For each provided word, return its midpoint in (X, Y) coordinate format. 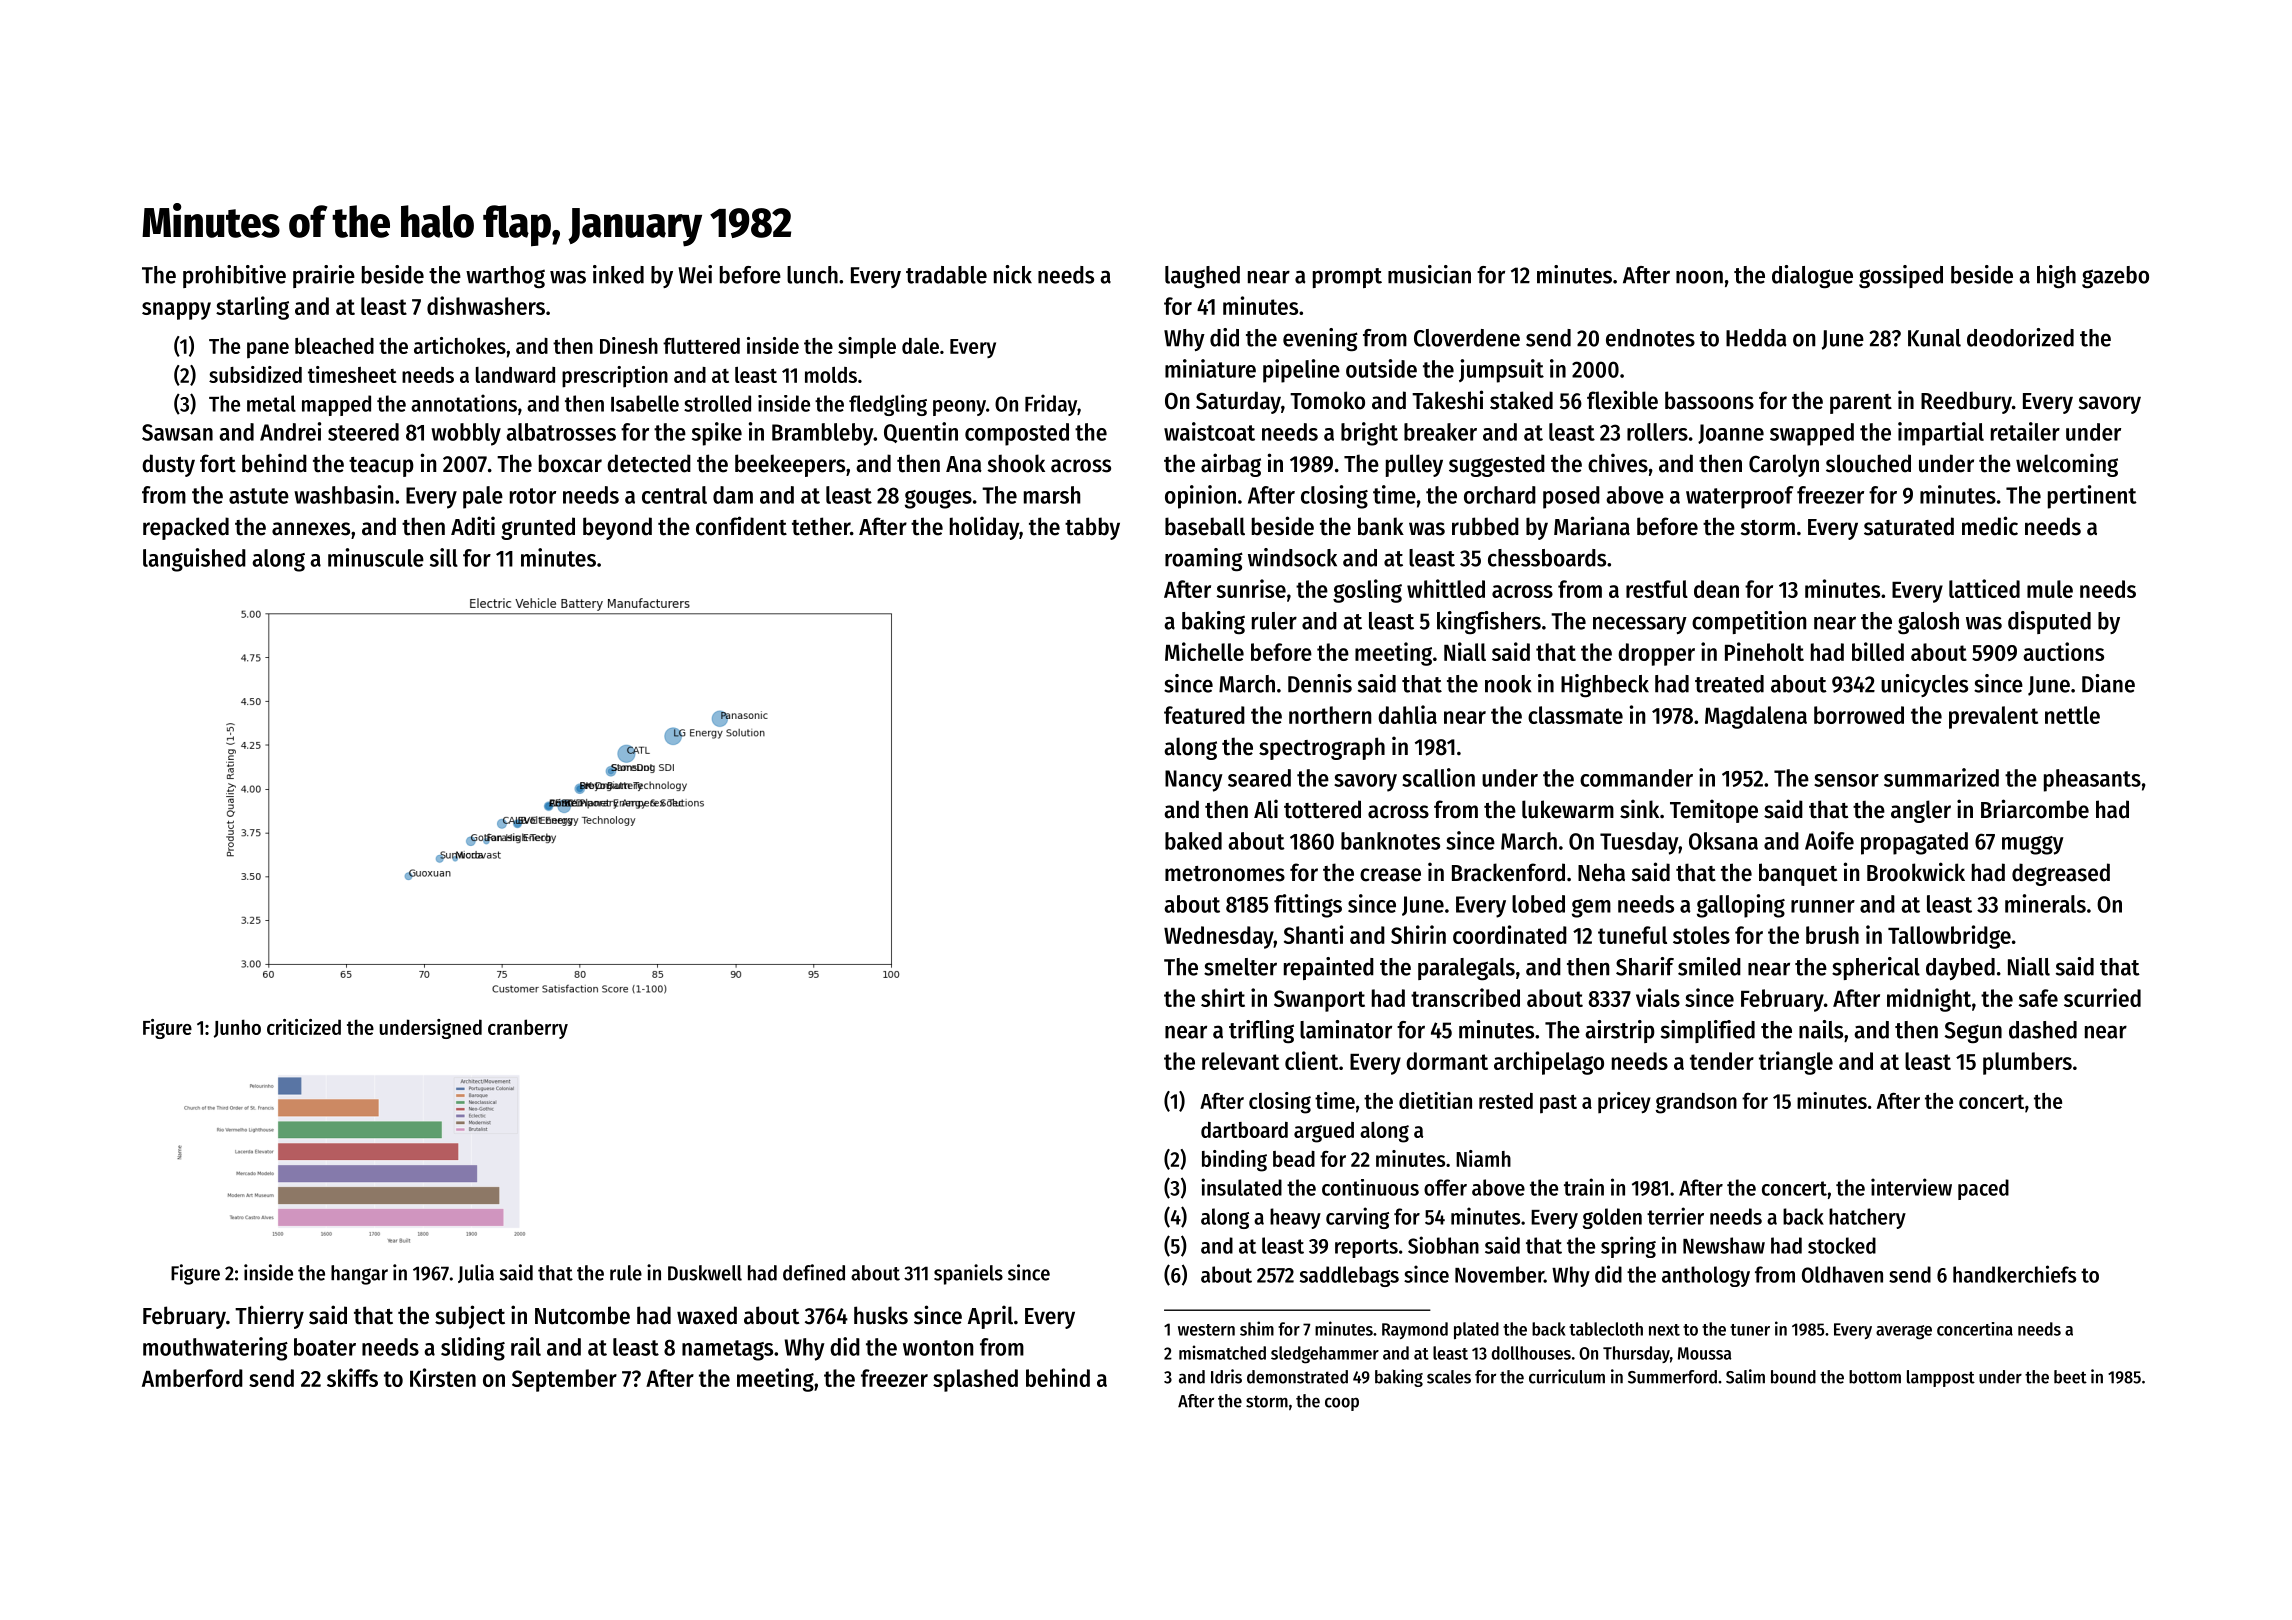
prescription (615, 377)
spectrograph (1322, 748)
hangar (359, 1275)
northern (1330, 715)
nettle (2072, 715)
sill (444, 557)
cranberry (528, 1029)
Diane (2108, 683)
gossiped (1901, 277)
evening (1320, 340)
